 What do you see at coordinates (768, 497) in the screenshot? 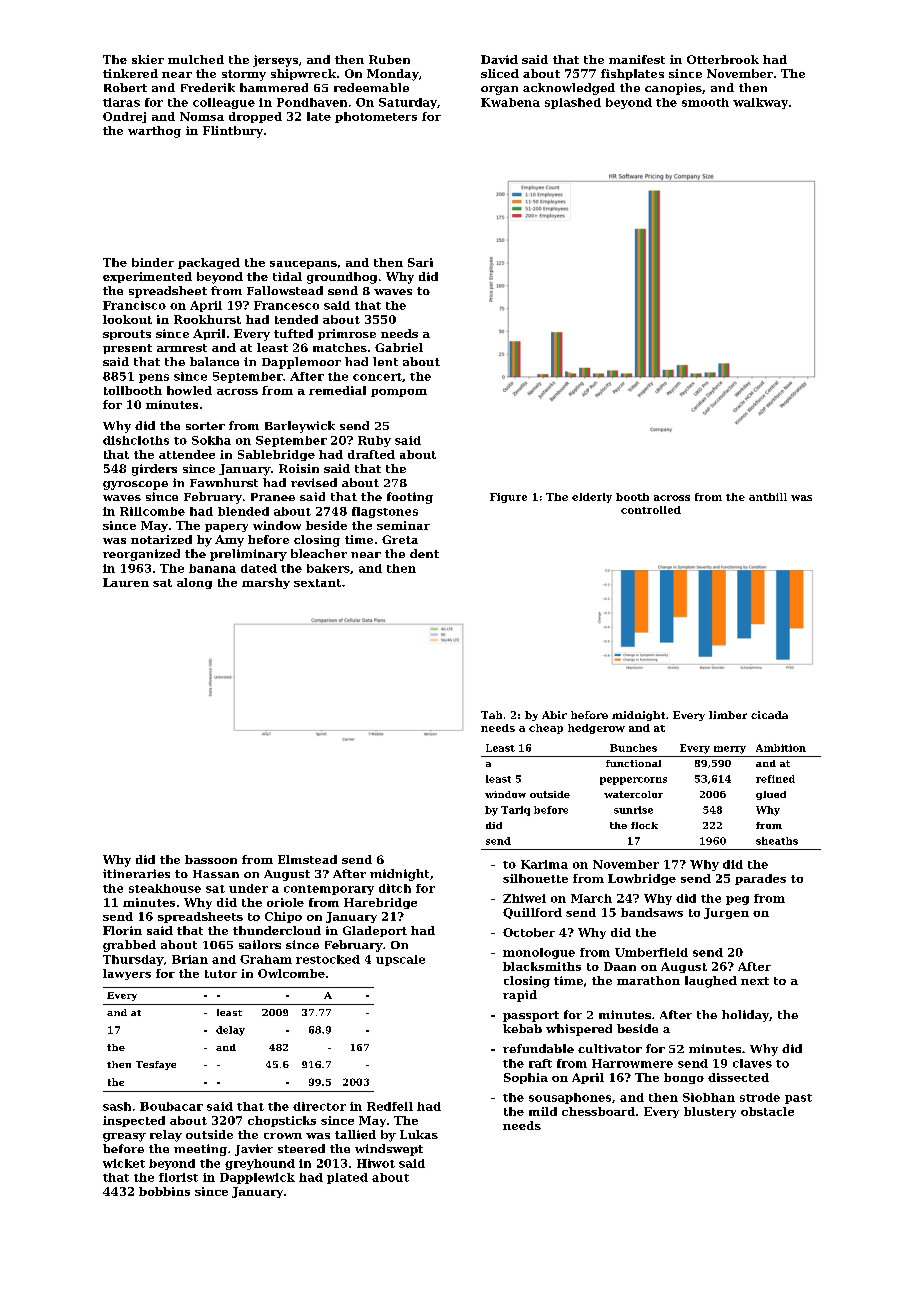
I see `anthill` at bounding box center [768, 497].
